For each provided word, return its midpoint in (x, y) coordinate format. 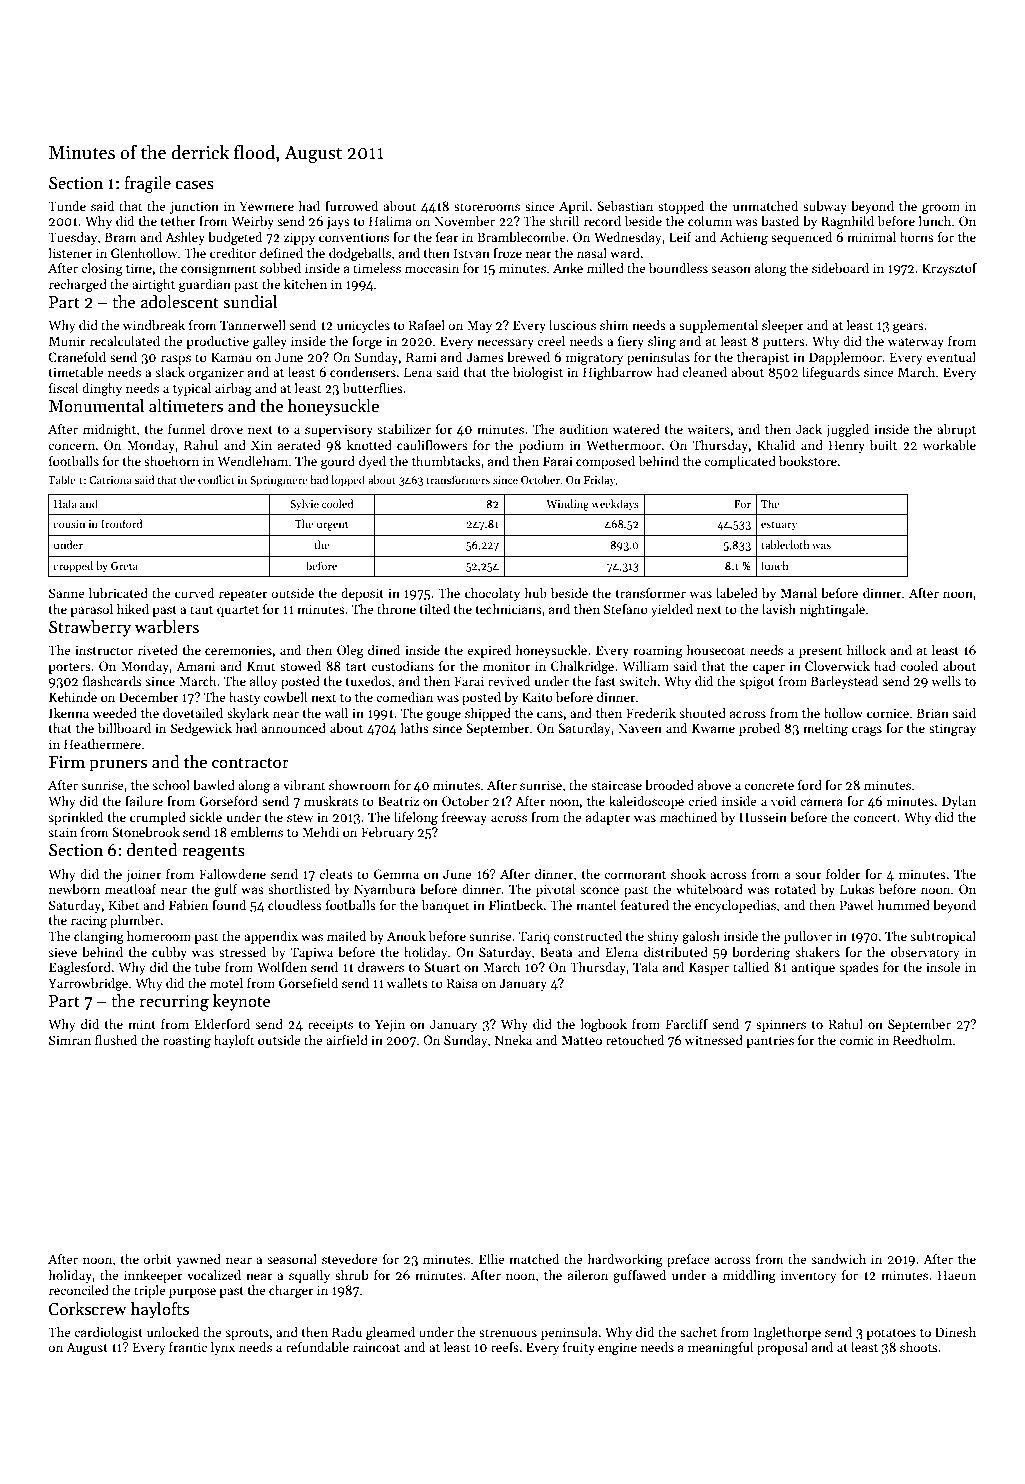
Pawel (856, 905)
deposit (362, 594)
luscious (572, 325)
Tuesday (72, 238)
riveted (158, 650)
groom (941, 209)
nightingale (832, 610)
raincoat (376, 1347)
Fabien (188, 905)
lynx (223, 1348)
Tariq (534, 937)
